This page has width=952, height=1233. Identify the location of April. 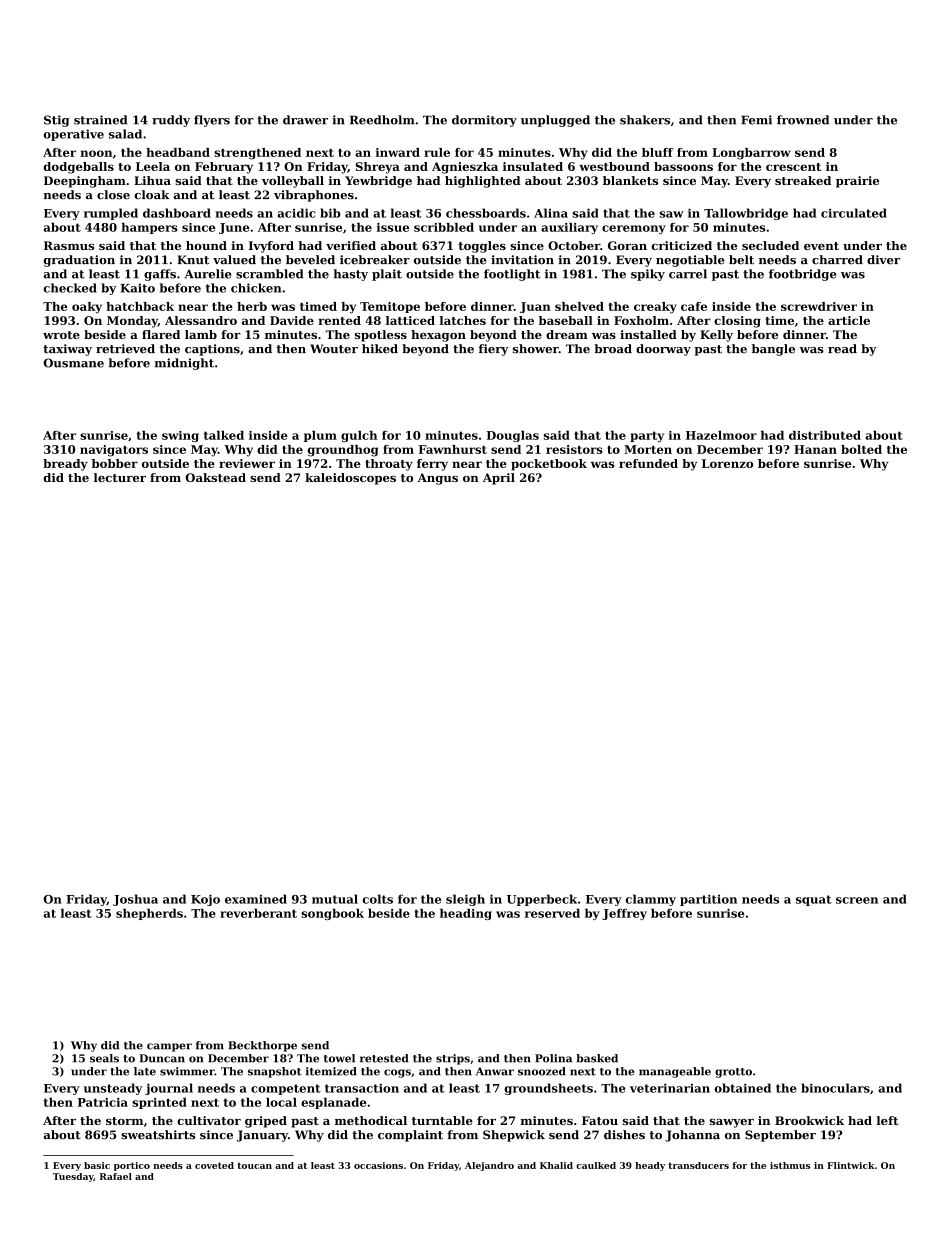
(499, 479).
